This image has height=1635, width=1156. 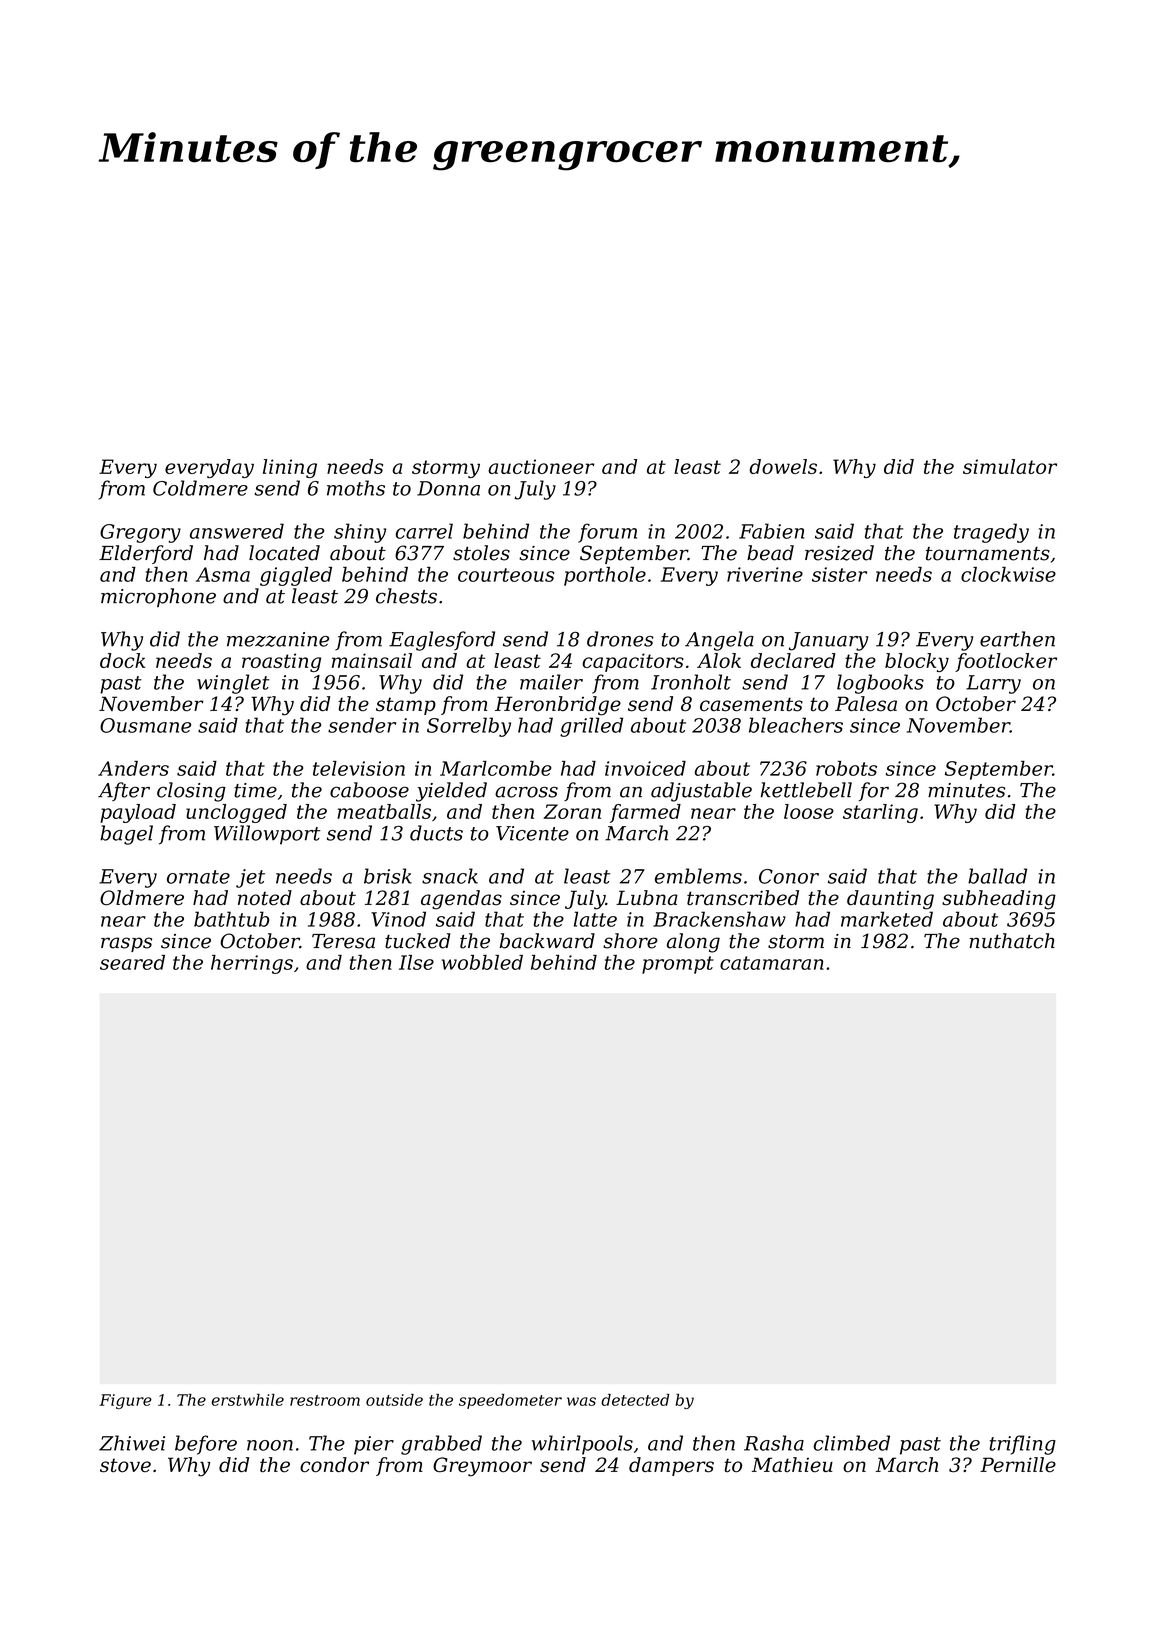 What do you see at coordinates (248, 1400) in the image?
I see `erstwhile` at bounding box center [248, 1400].
